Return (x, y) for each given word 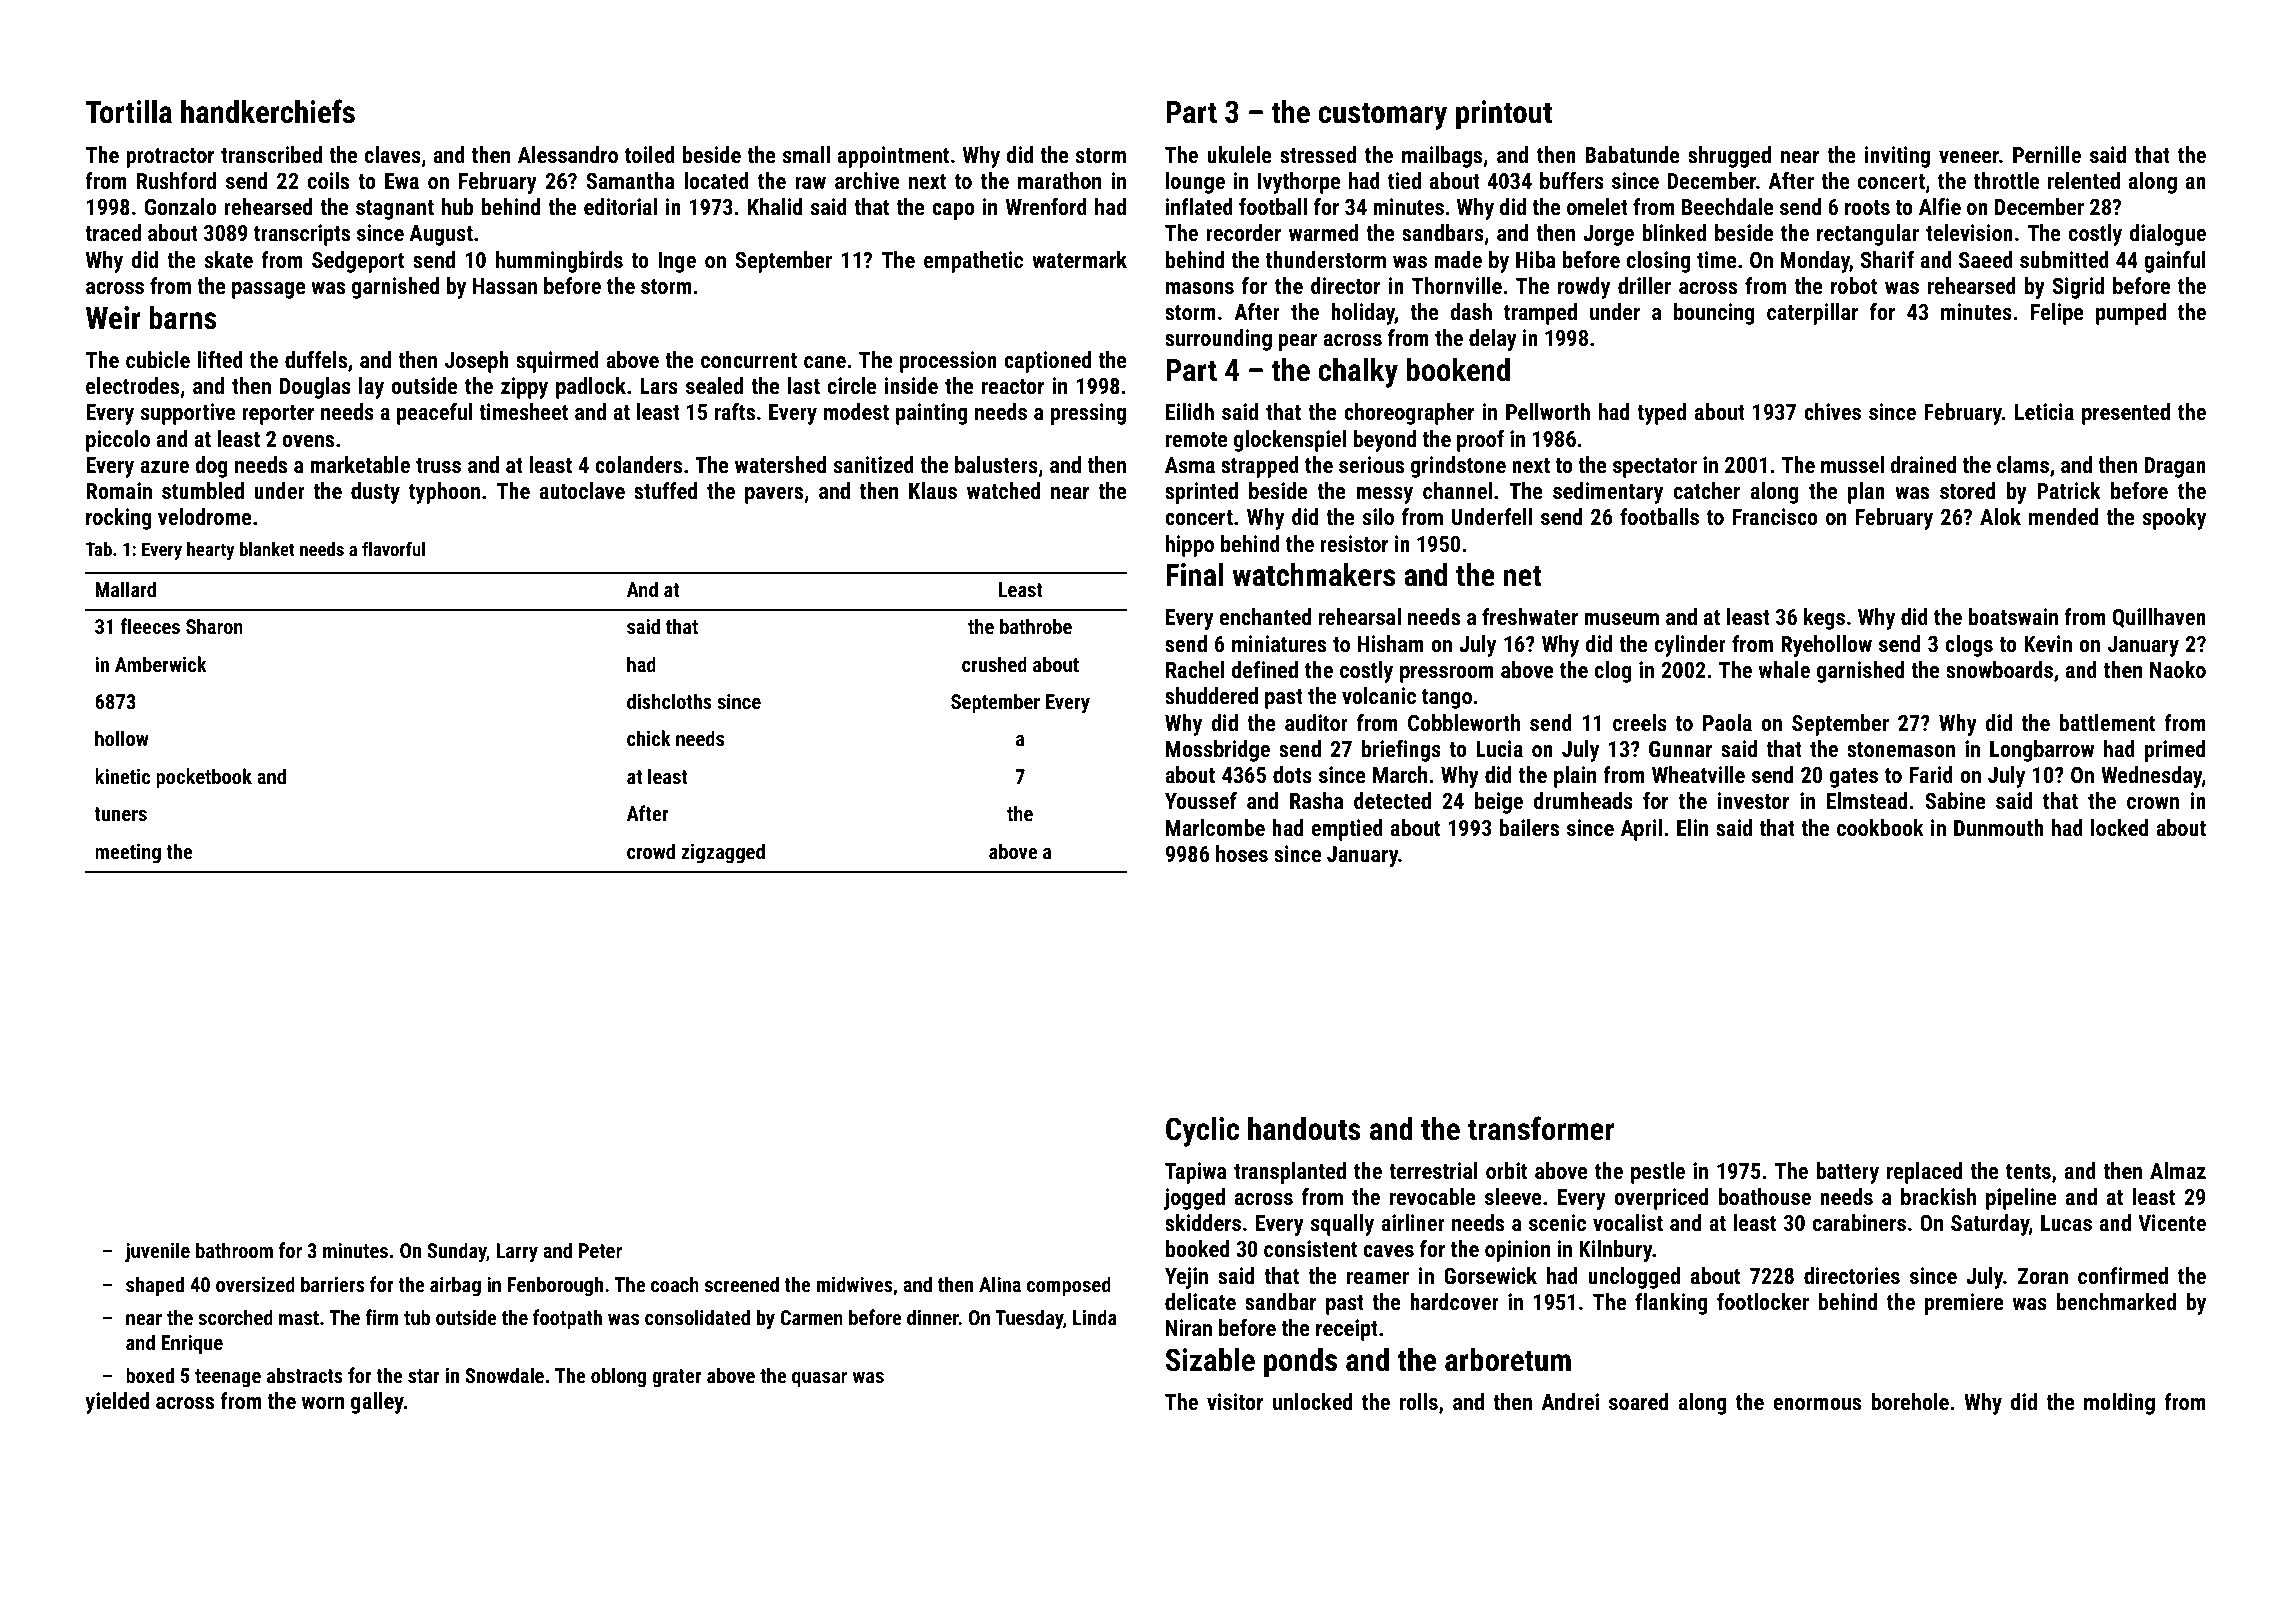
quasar (819, 1379)
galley (377, 1403)
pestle (1658, 1173)
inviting (1897, 157)
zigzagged (723, 853)
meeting (128, 854)
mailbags (1442, 157)
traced (113, 232)
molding (2119, 1404)
